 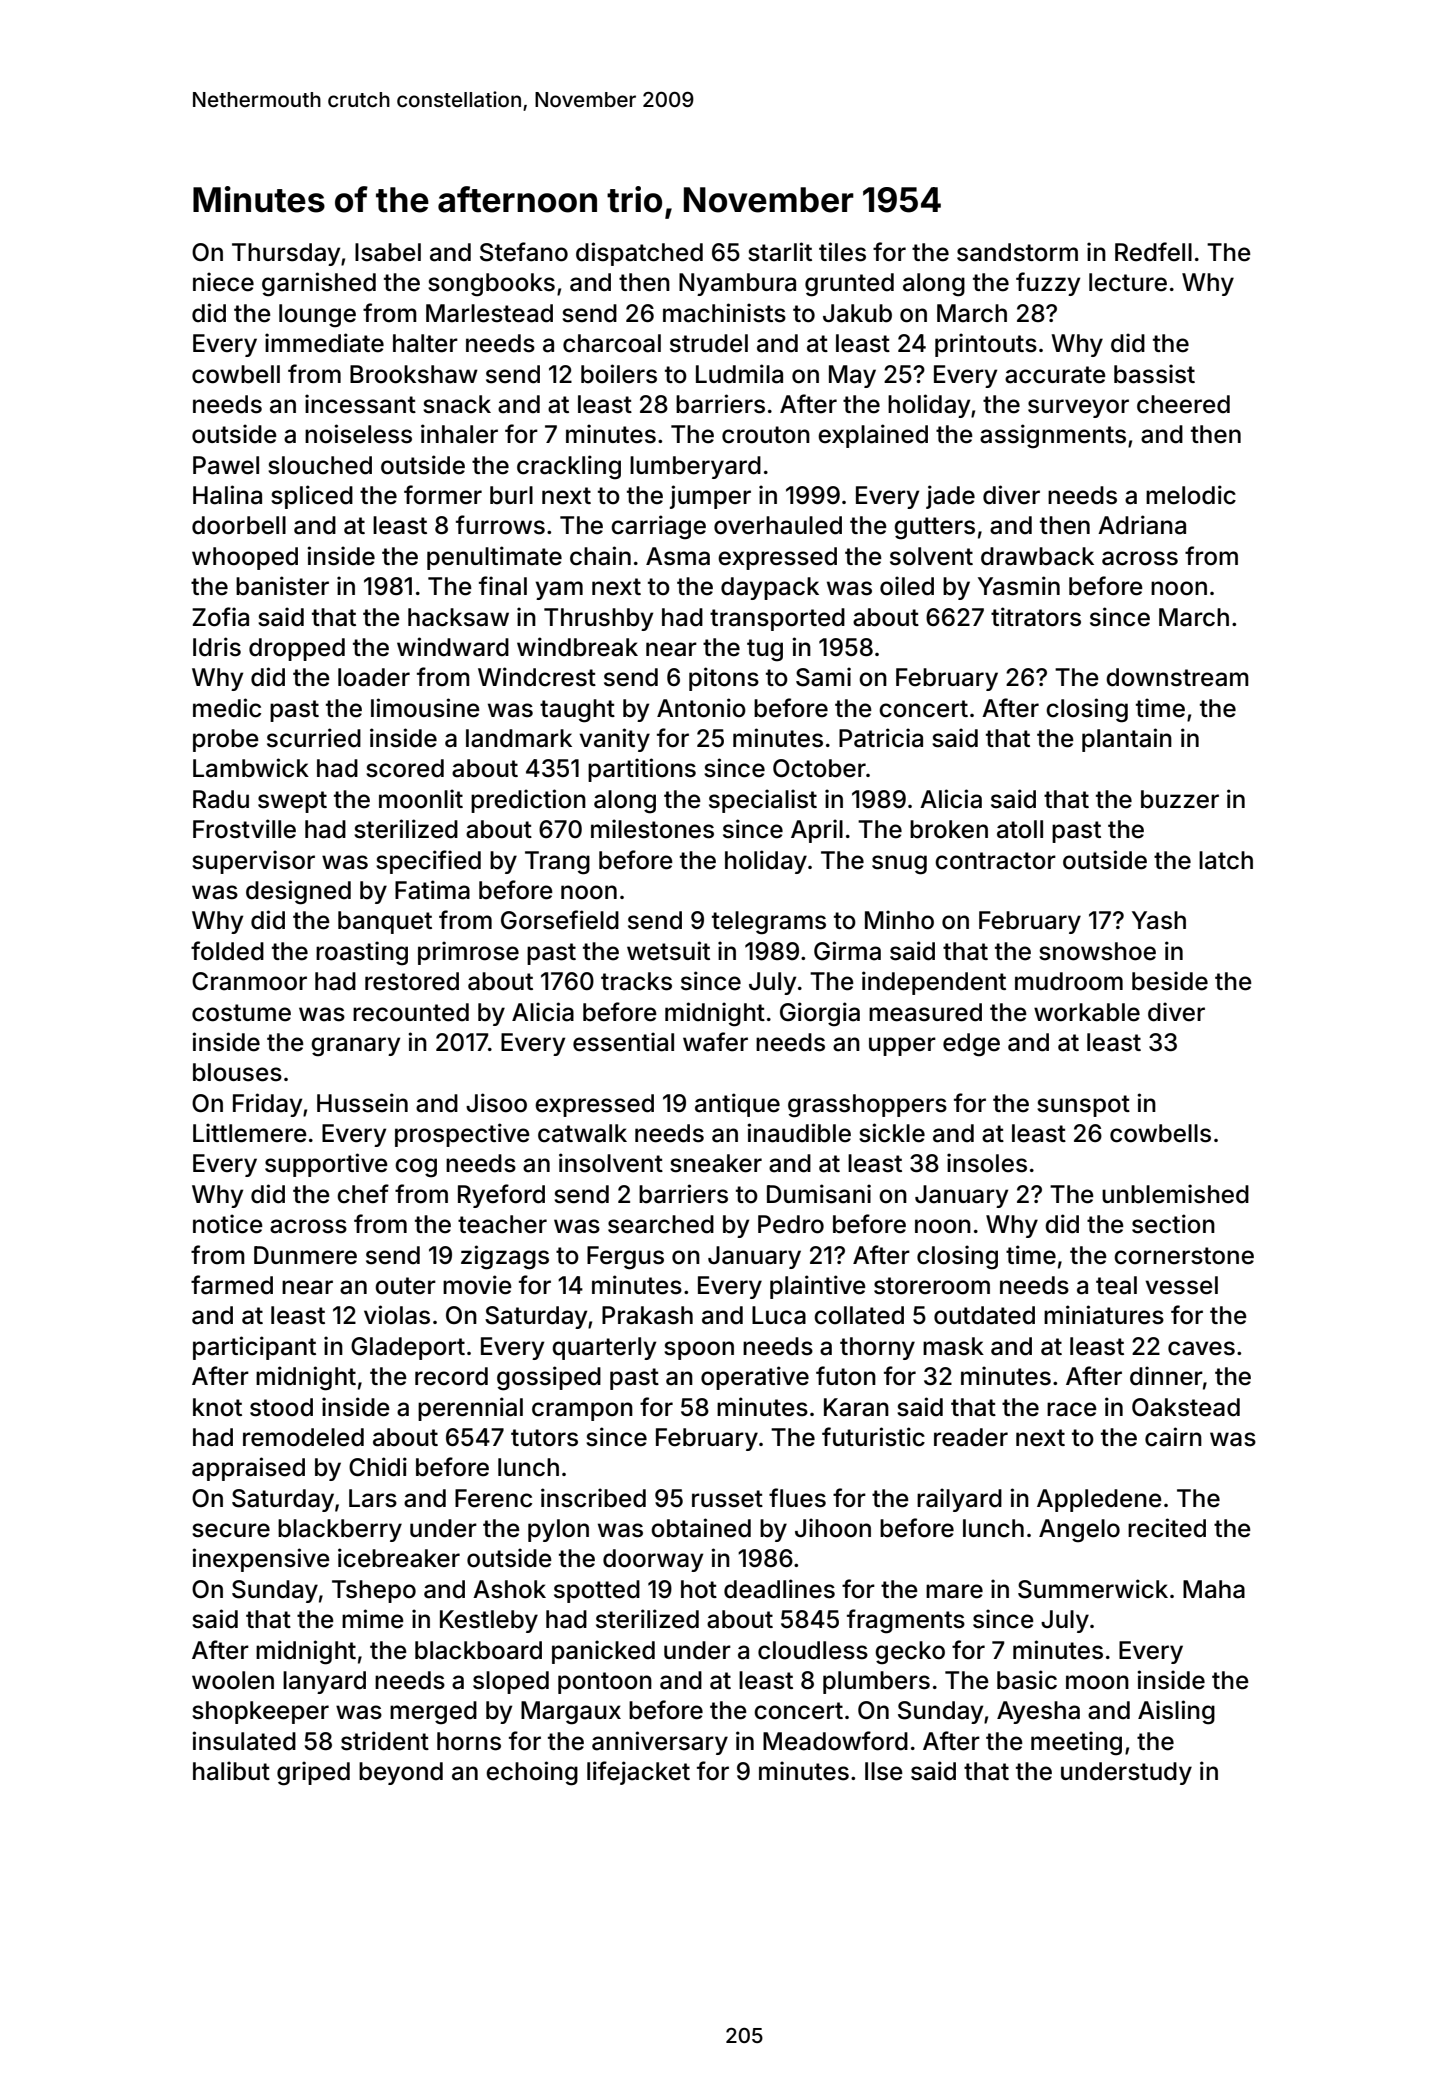 I want to click on meeting, so click(x=1076, y=1743).
